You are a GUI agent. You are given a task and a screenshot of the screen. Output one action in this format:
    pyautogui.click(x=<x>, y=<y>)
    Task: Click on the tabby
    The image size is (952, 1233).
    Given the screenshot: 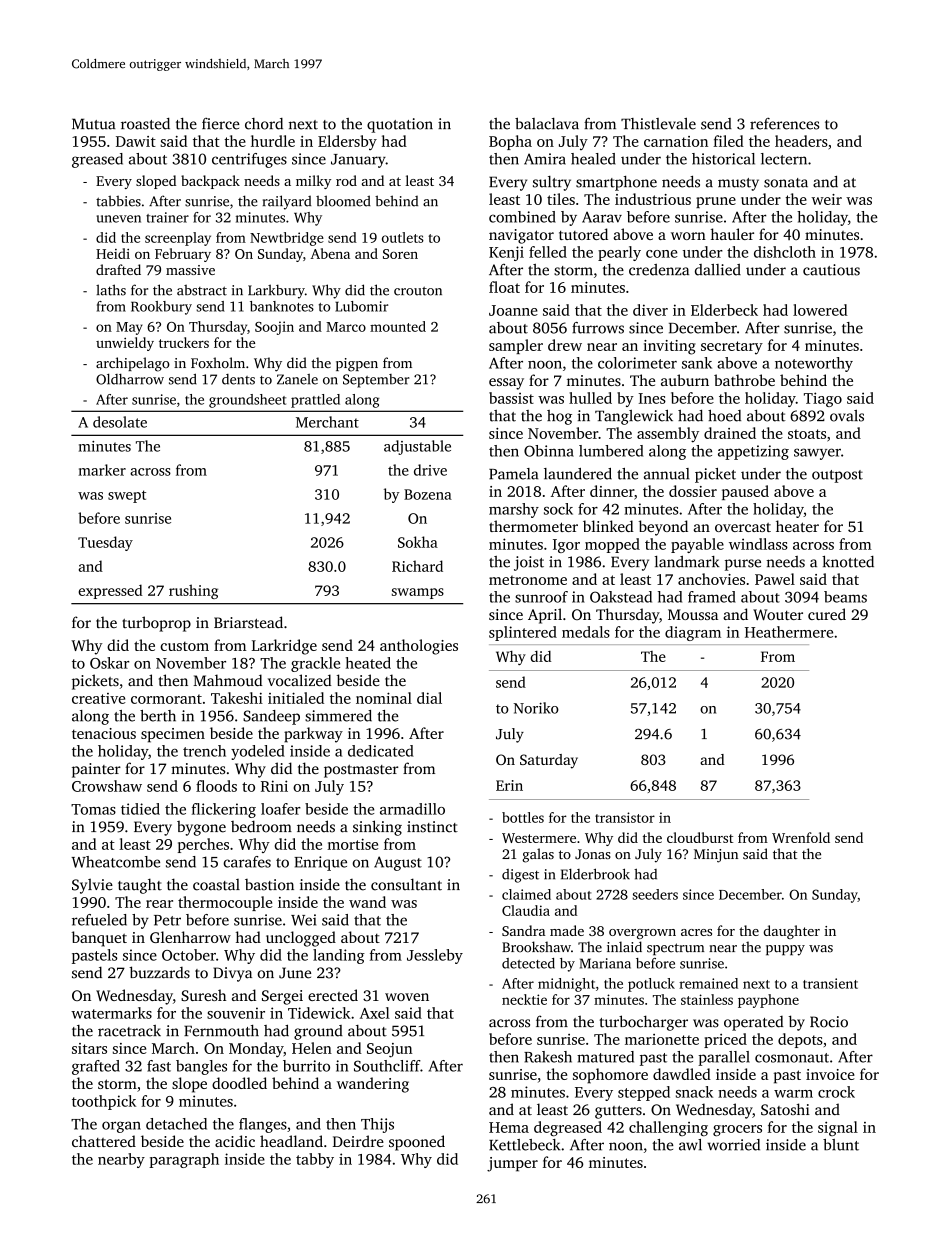 What is the action you would take?
    pyautogui.click(x=315, y=1160)
